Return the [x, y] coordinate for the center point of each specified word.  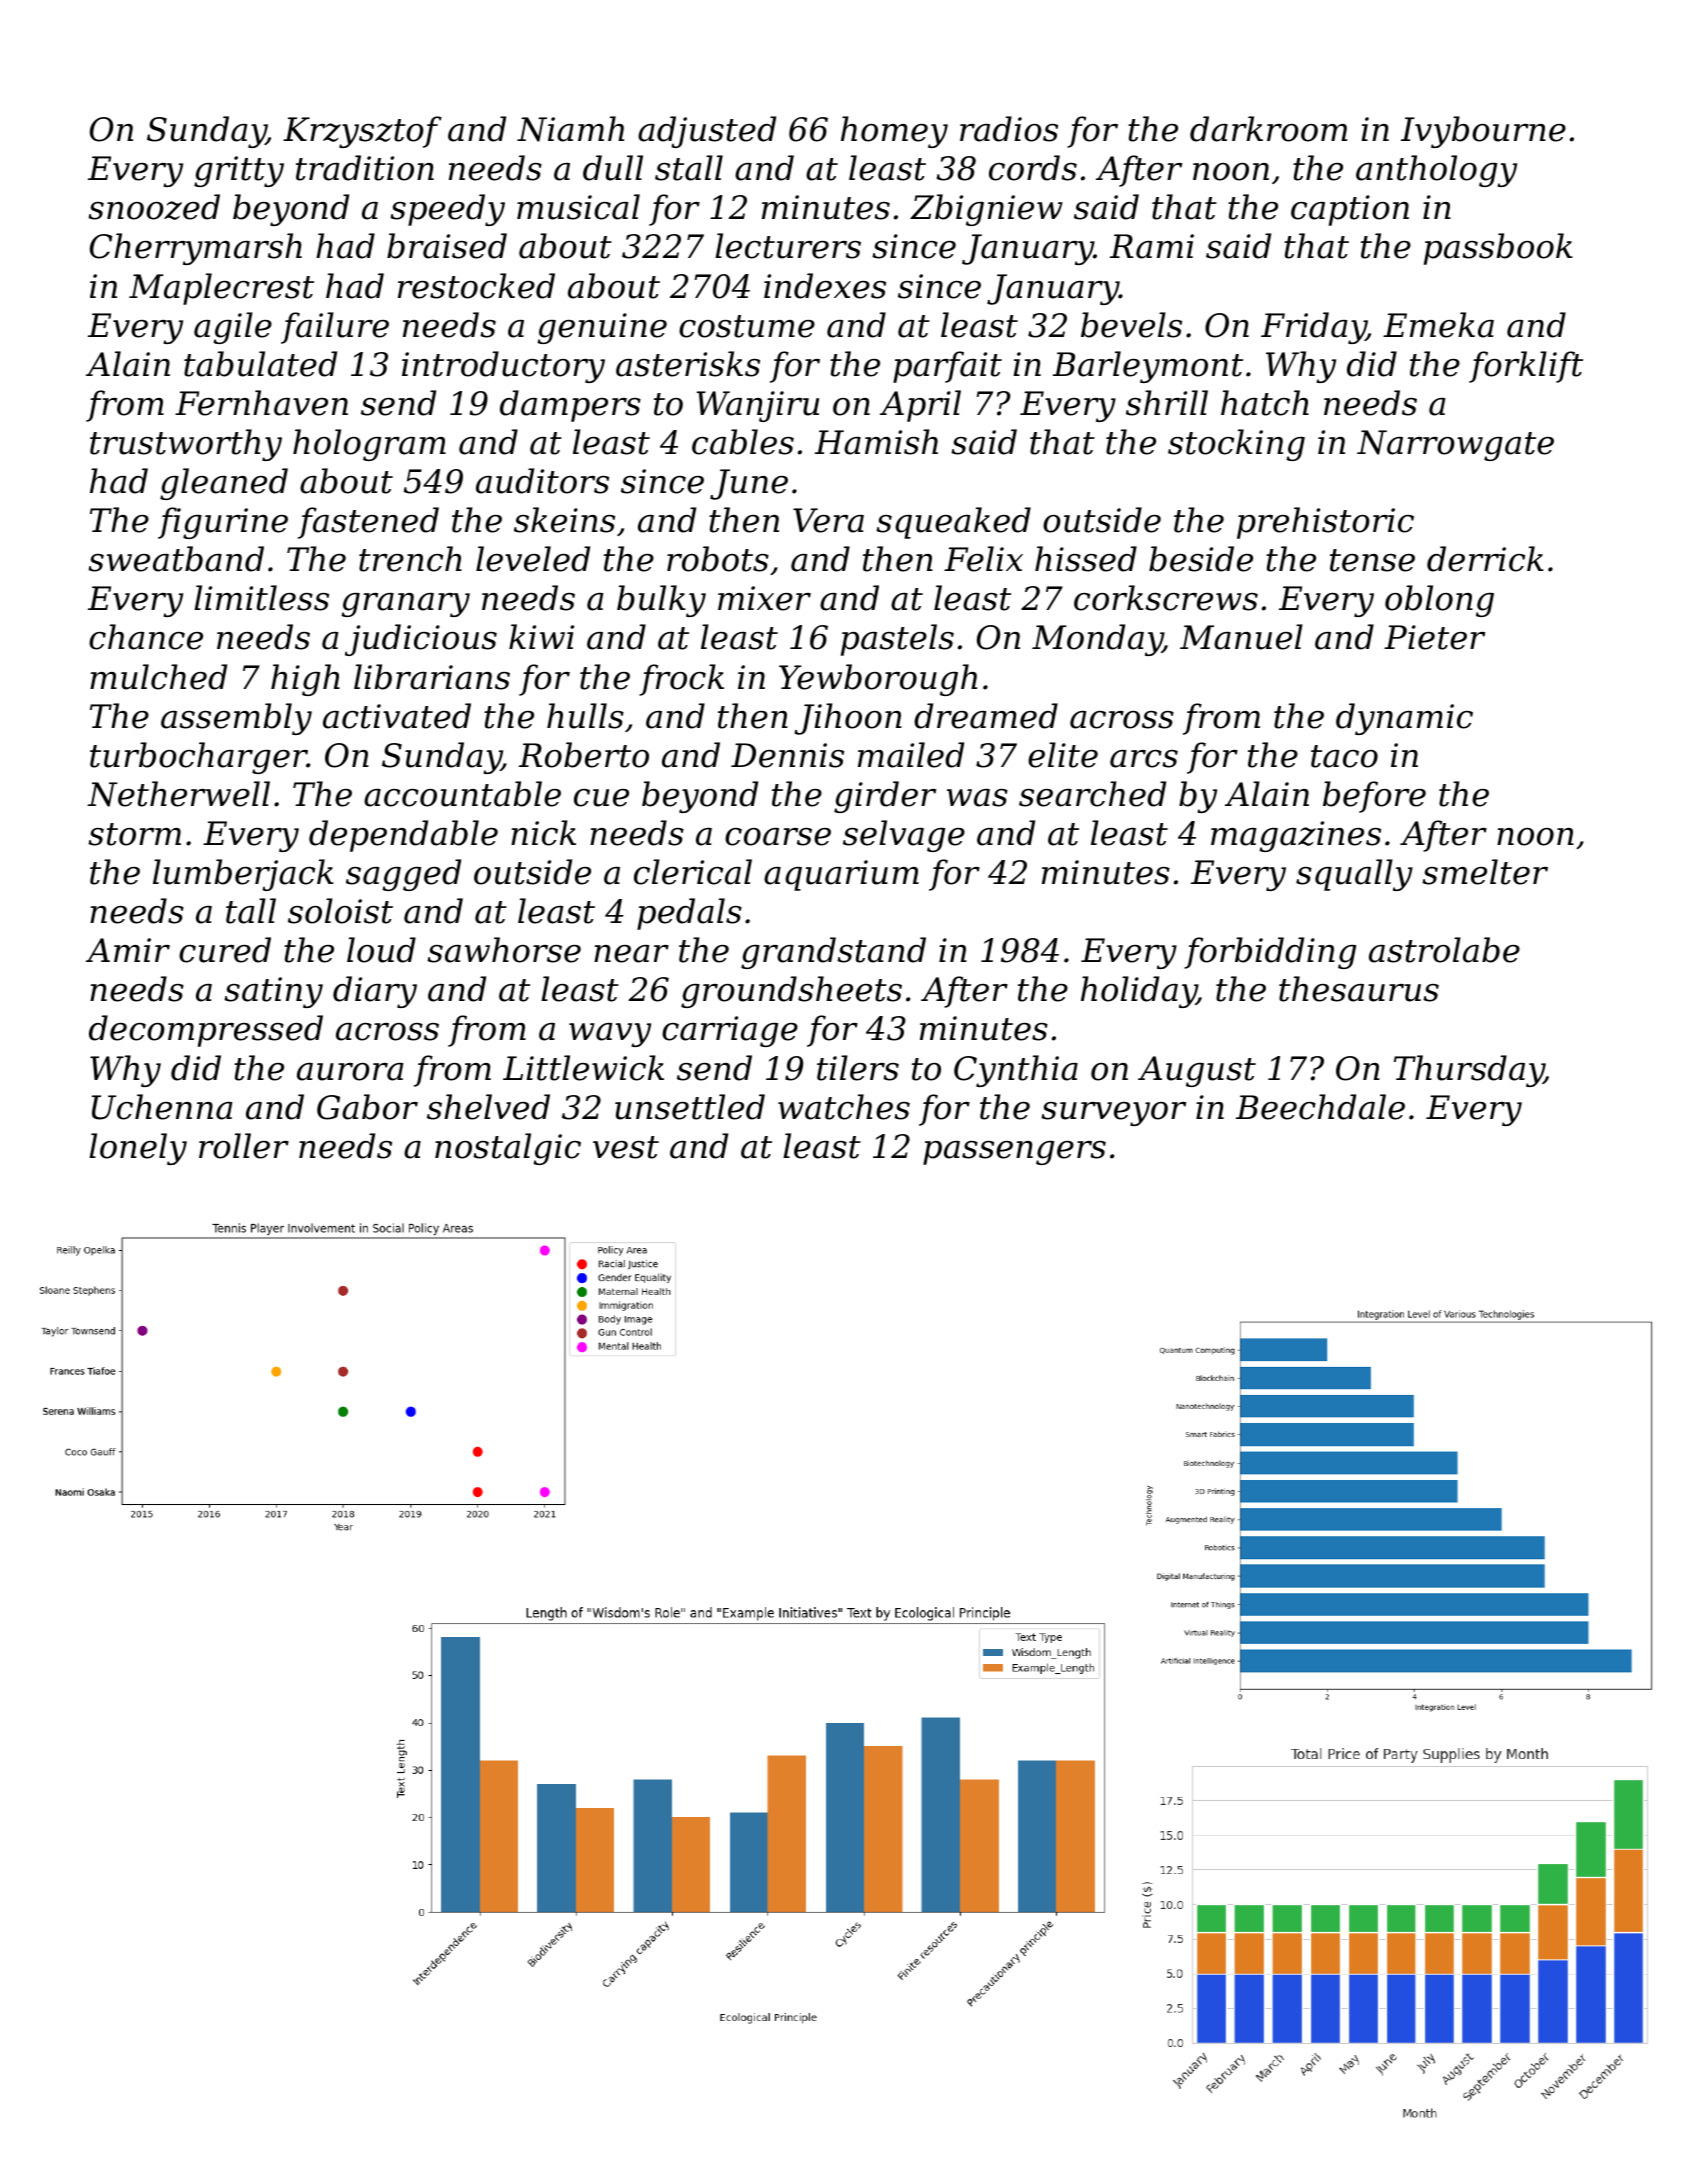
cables [743, 442]
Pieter [1434, 637]
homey [894, 132]
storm [134, 834]
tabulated [260, 364]
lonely [138, 1149]
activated [397, 716]
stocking [1236, 445]
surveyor [1113, 1114]
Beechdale [1320, 1107]
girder [885, 797]
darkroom [1268, 129]
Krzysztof [362, 132]
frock [681, 680]
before [1374, 797]
